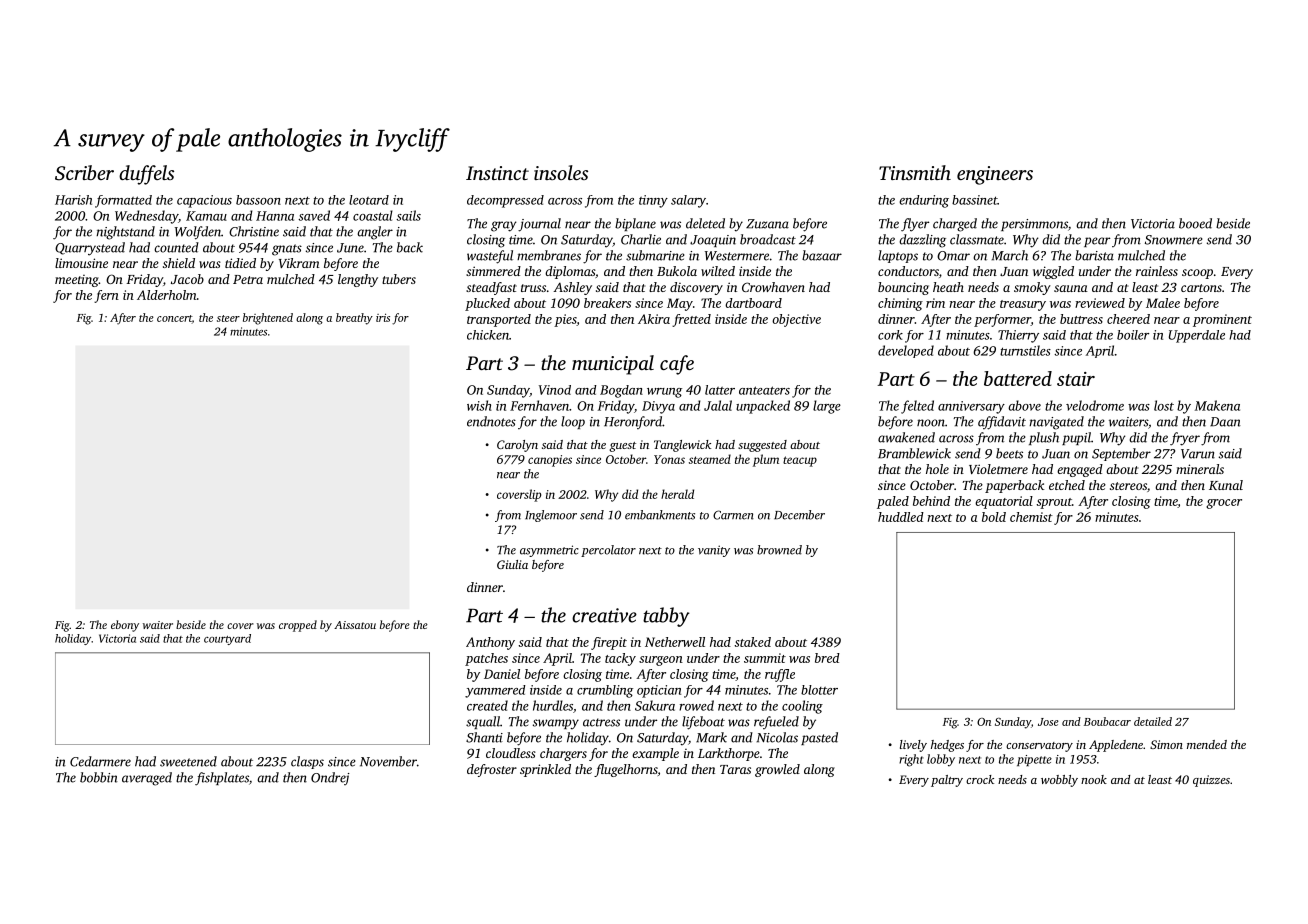 The width and height of the screenshot is (1308, 924). What do you see at coordinates (1197, 274) in the screenshot?
I see `scoop` at bounding box center [1197, 274].
